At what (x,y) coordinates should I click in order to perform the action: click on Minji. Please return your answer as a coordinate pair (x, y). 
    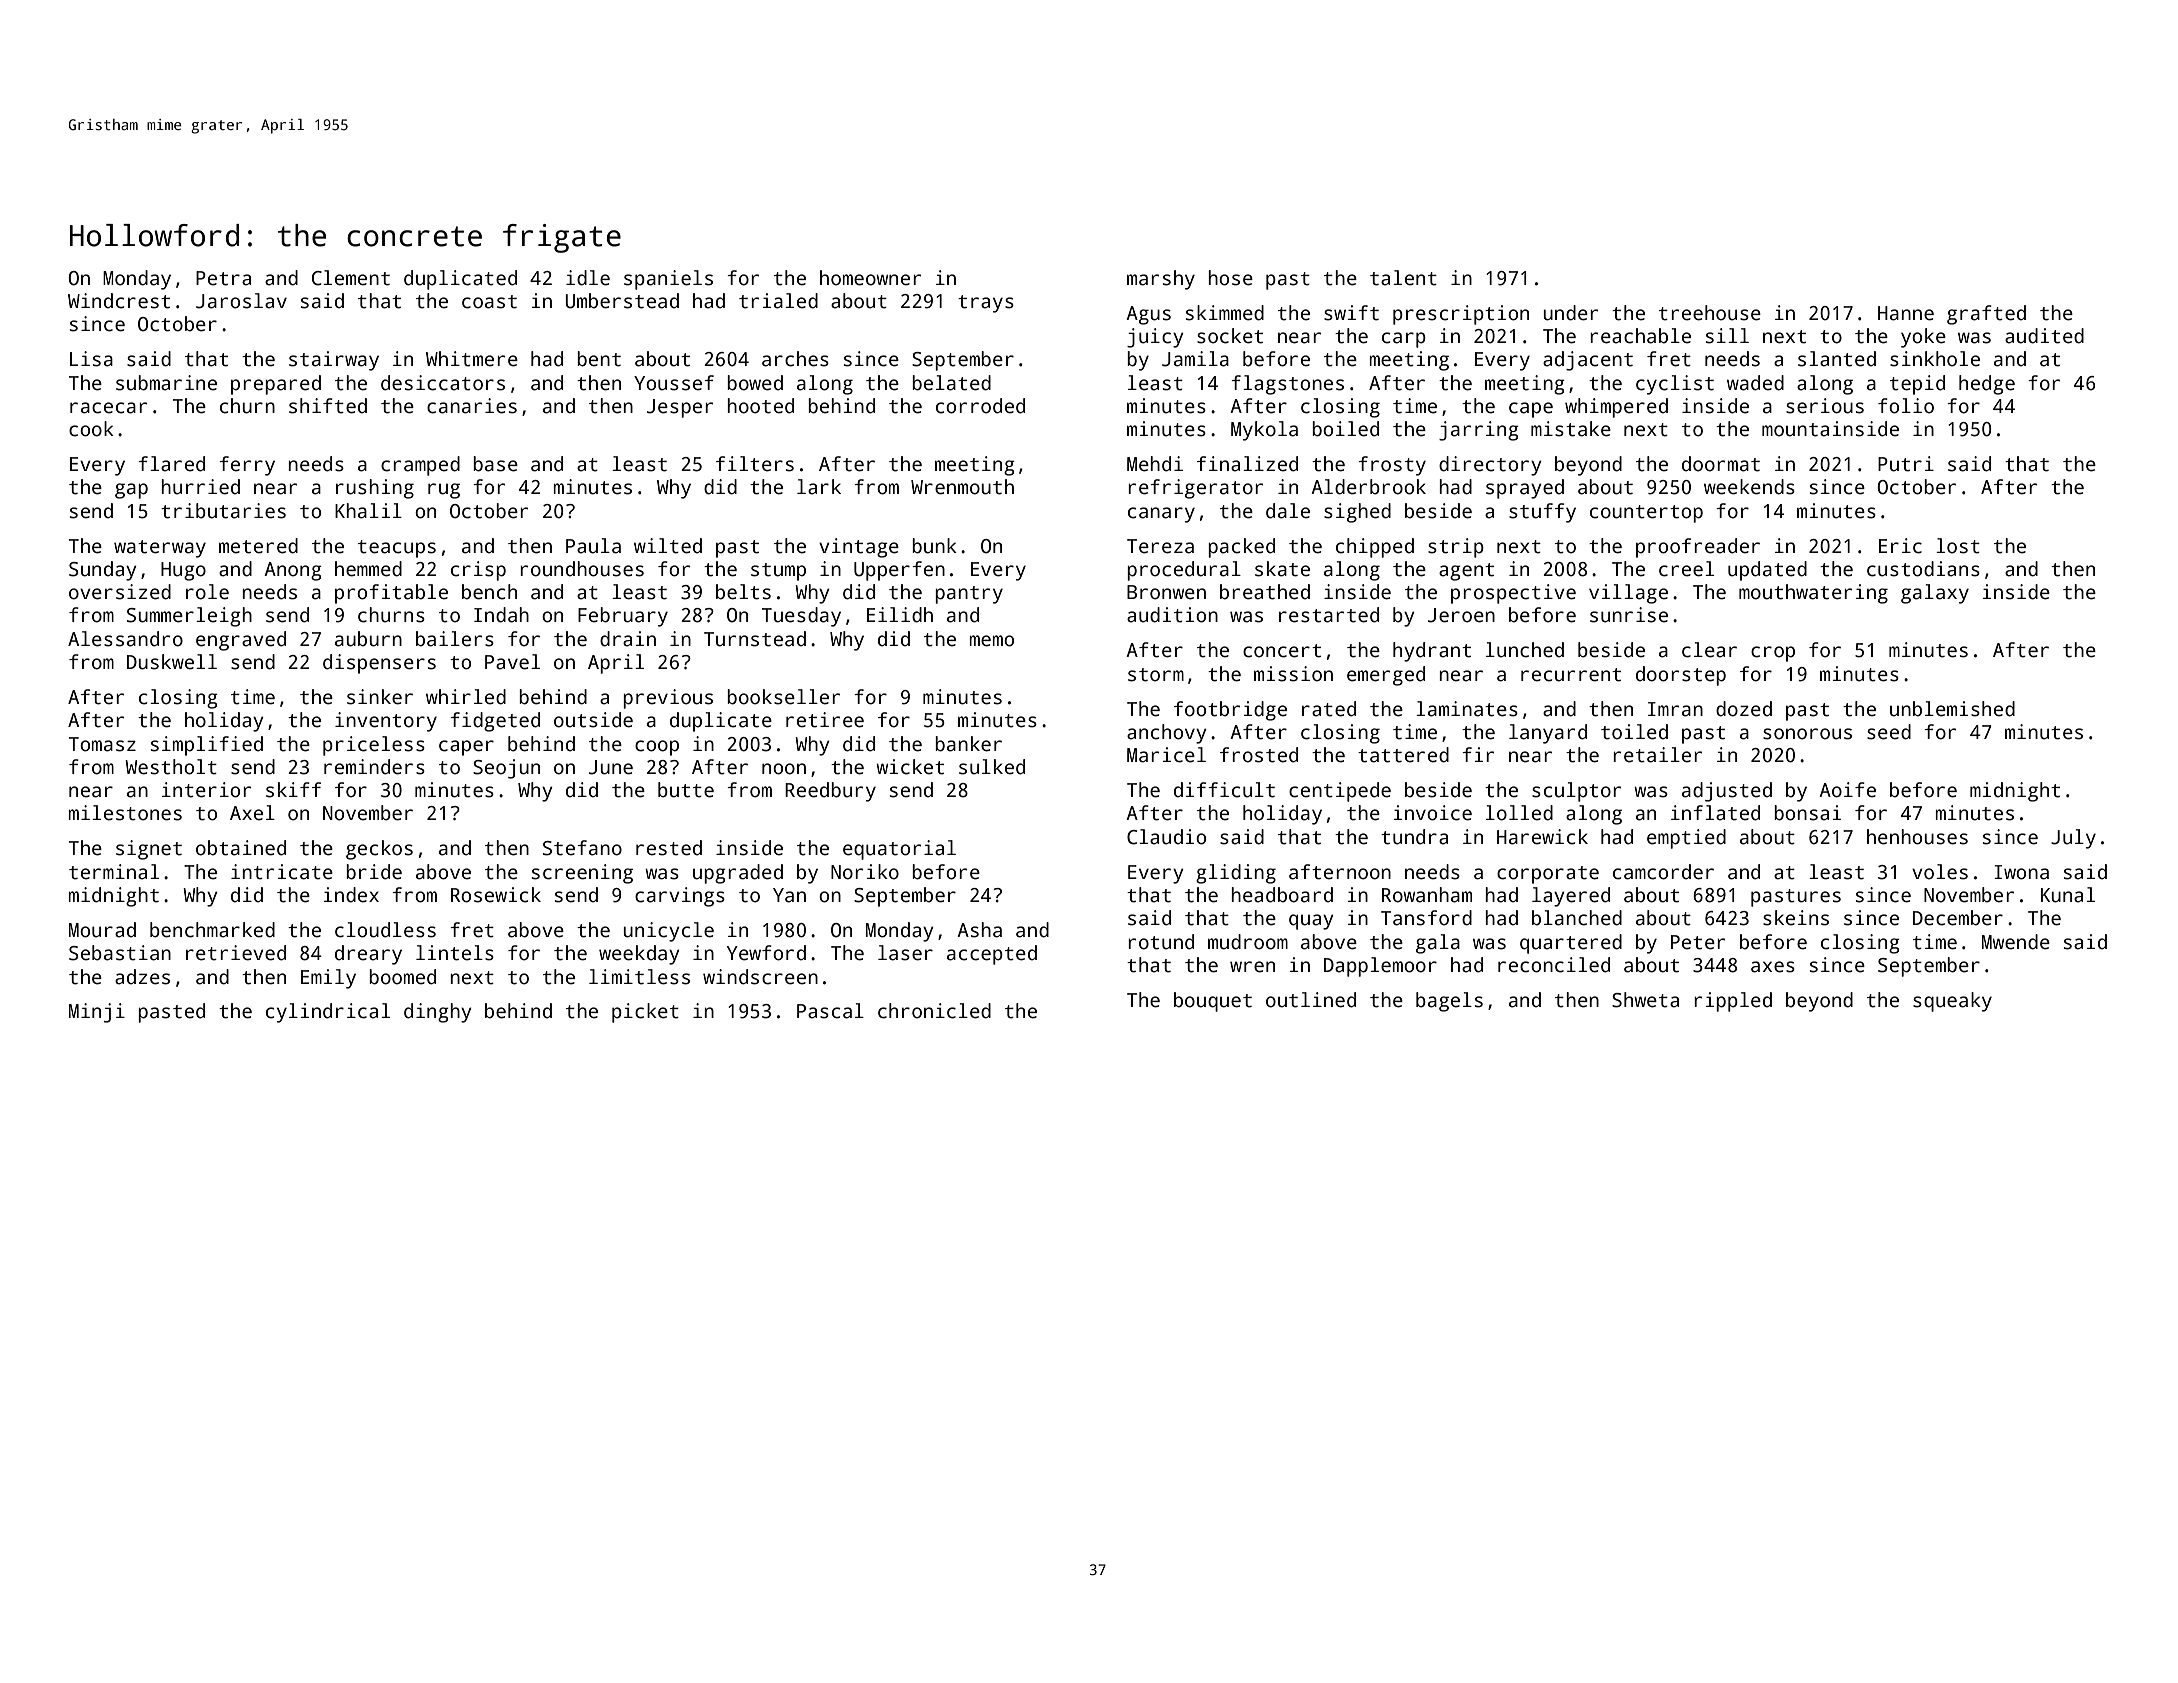
    Looking at the image, I should click on (97, 1013).
